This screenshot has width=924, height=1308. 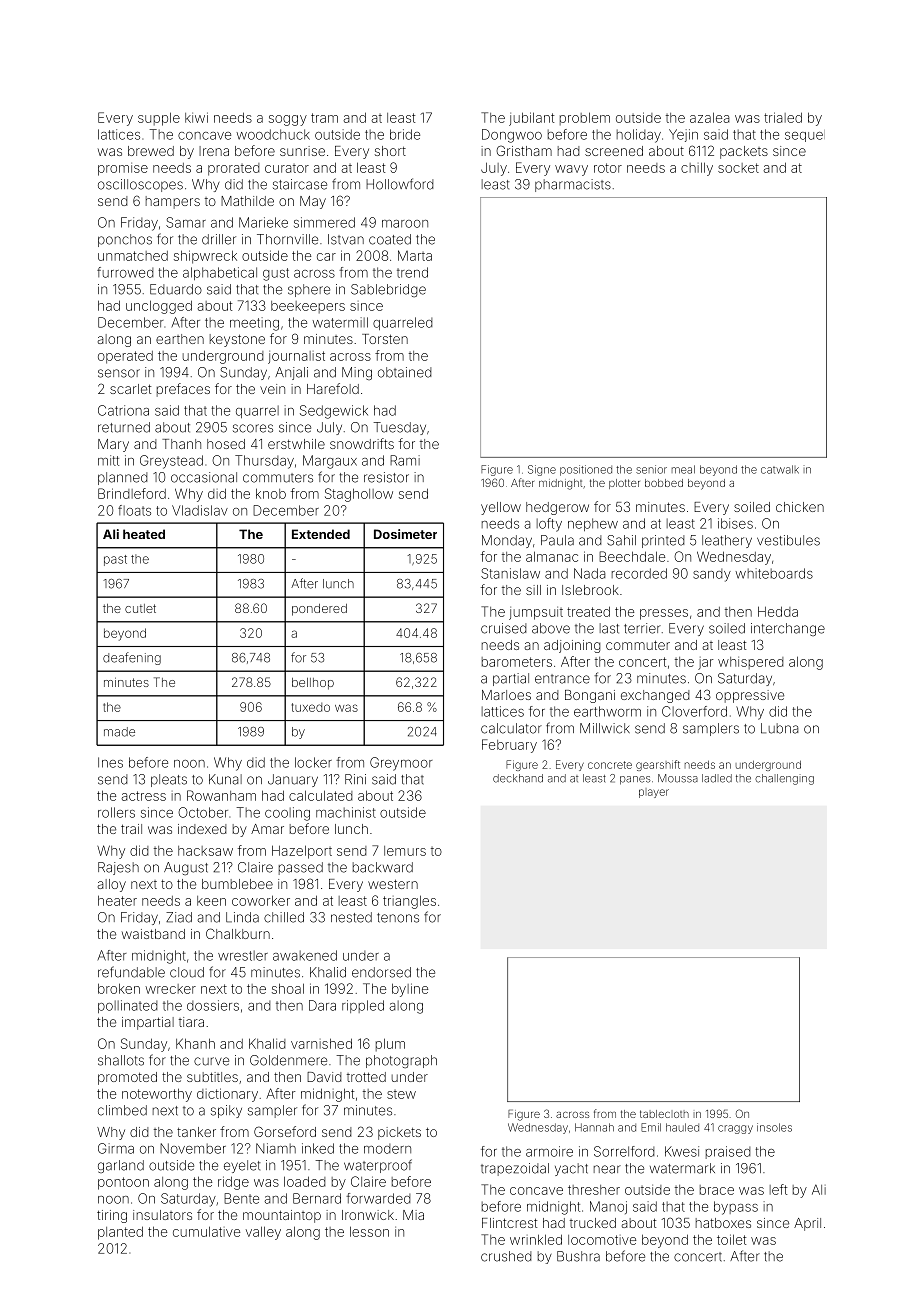 I want to click on terrier, so click(x=642, y=628).
